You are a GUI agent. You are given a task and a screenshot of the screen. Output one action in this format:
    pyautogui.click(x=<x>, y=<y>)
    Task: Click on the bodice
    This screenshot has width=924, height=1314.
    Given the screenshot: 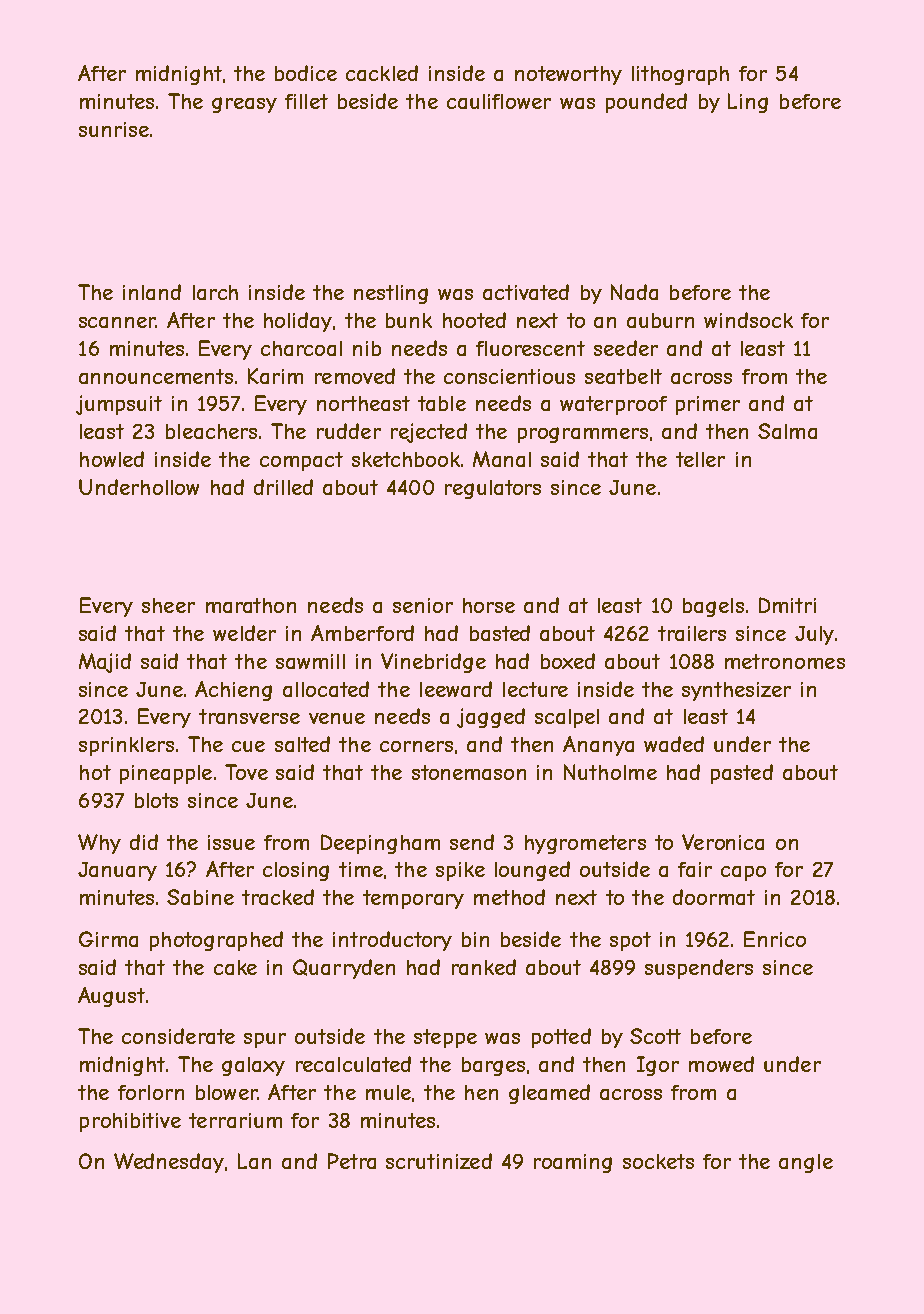 What is the action you would take?
    pyautogui.click(x=306, y=73)
